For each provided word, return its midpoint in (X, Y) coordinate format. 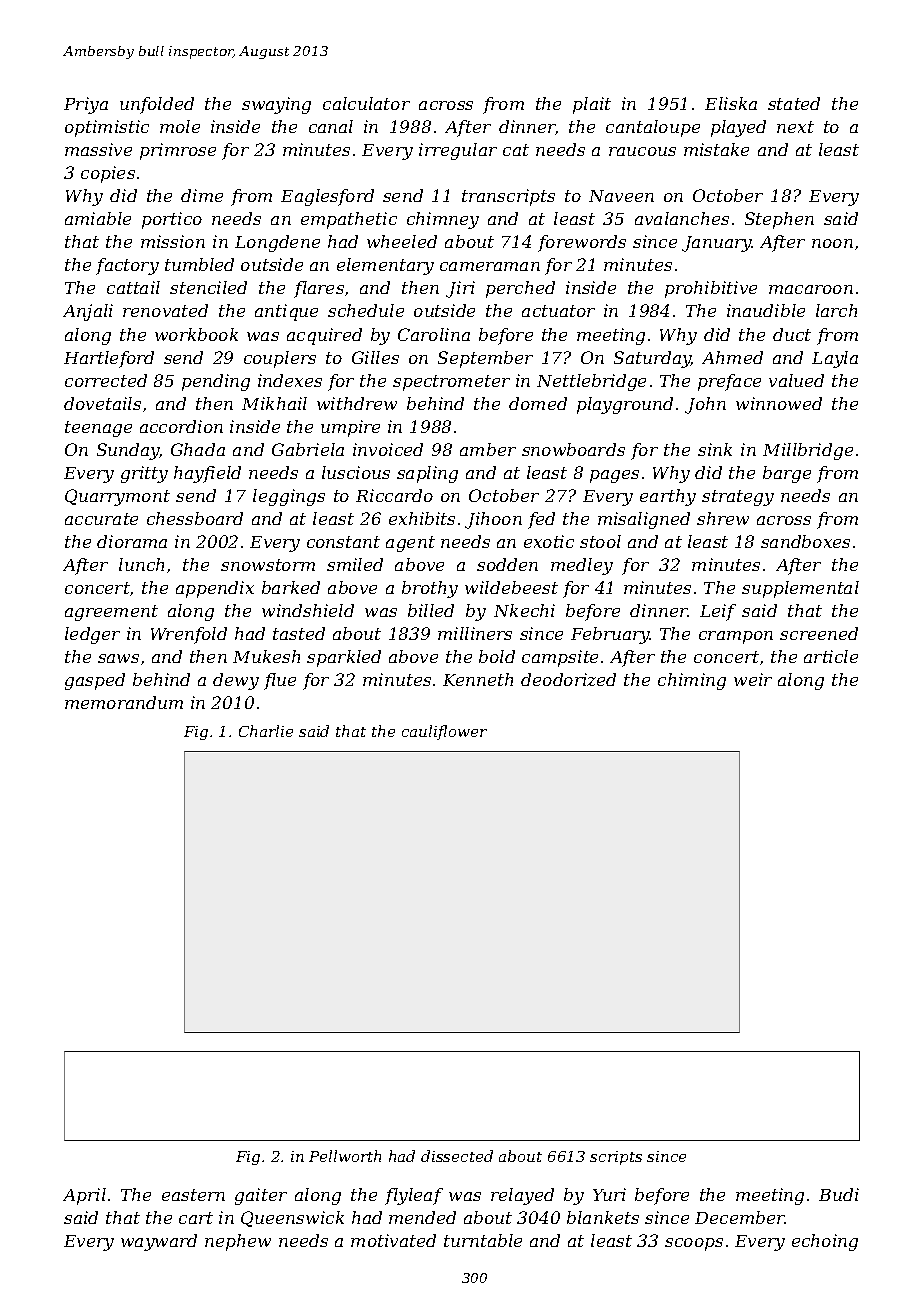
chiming (692, 681)
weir (753, 679)
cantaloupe (653, 128)
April (84, 1196)
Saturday (652, 359)
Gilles (375, 357)
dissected (457, 1156)
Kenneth (478, 679)
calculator (366, 103)
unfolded (157, 105)
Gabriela (308, 449)
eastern (193, 1195)
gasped (95, 681)
